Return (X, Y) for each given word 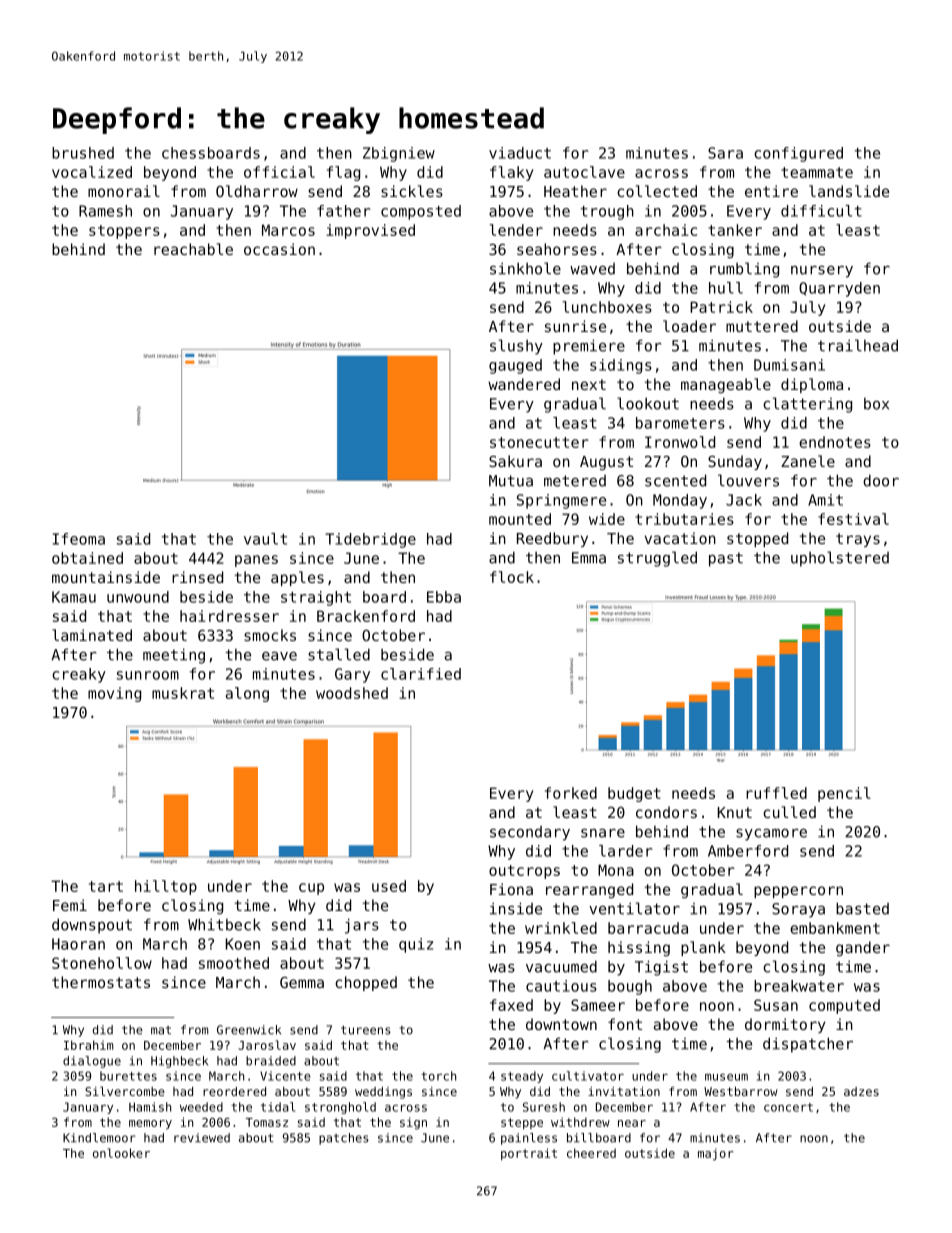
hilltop (166, 887)
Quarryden (839, 289)
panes (256, 561)
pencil (844, 794)
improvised (370, 231)
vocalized (92, 172)
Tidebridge (370, 540)
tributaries (684, 519)
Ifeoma (79, 539)
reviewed (202, 1138)
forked (571, 793)
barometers (680, 423)
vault (265, 539)
